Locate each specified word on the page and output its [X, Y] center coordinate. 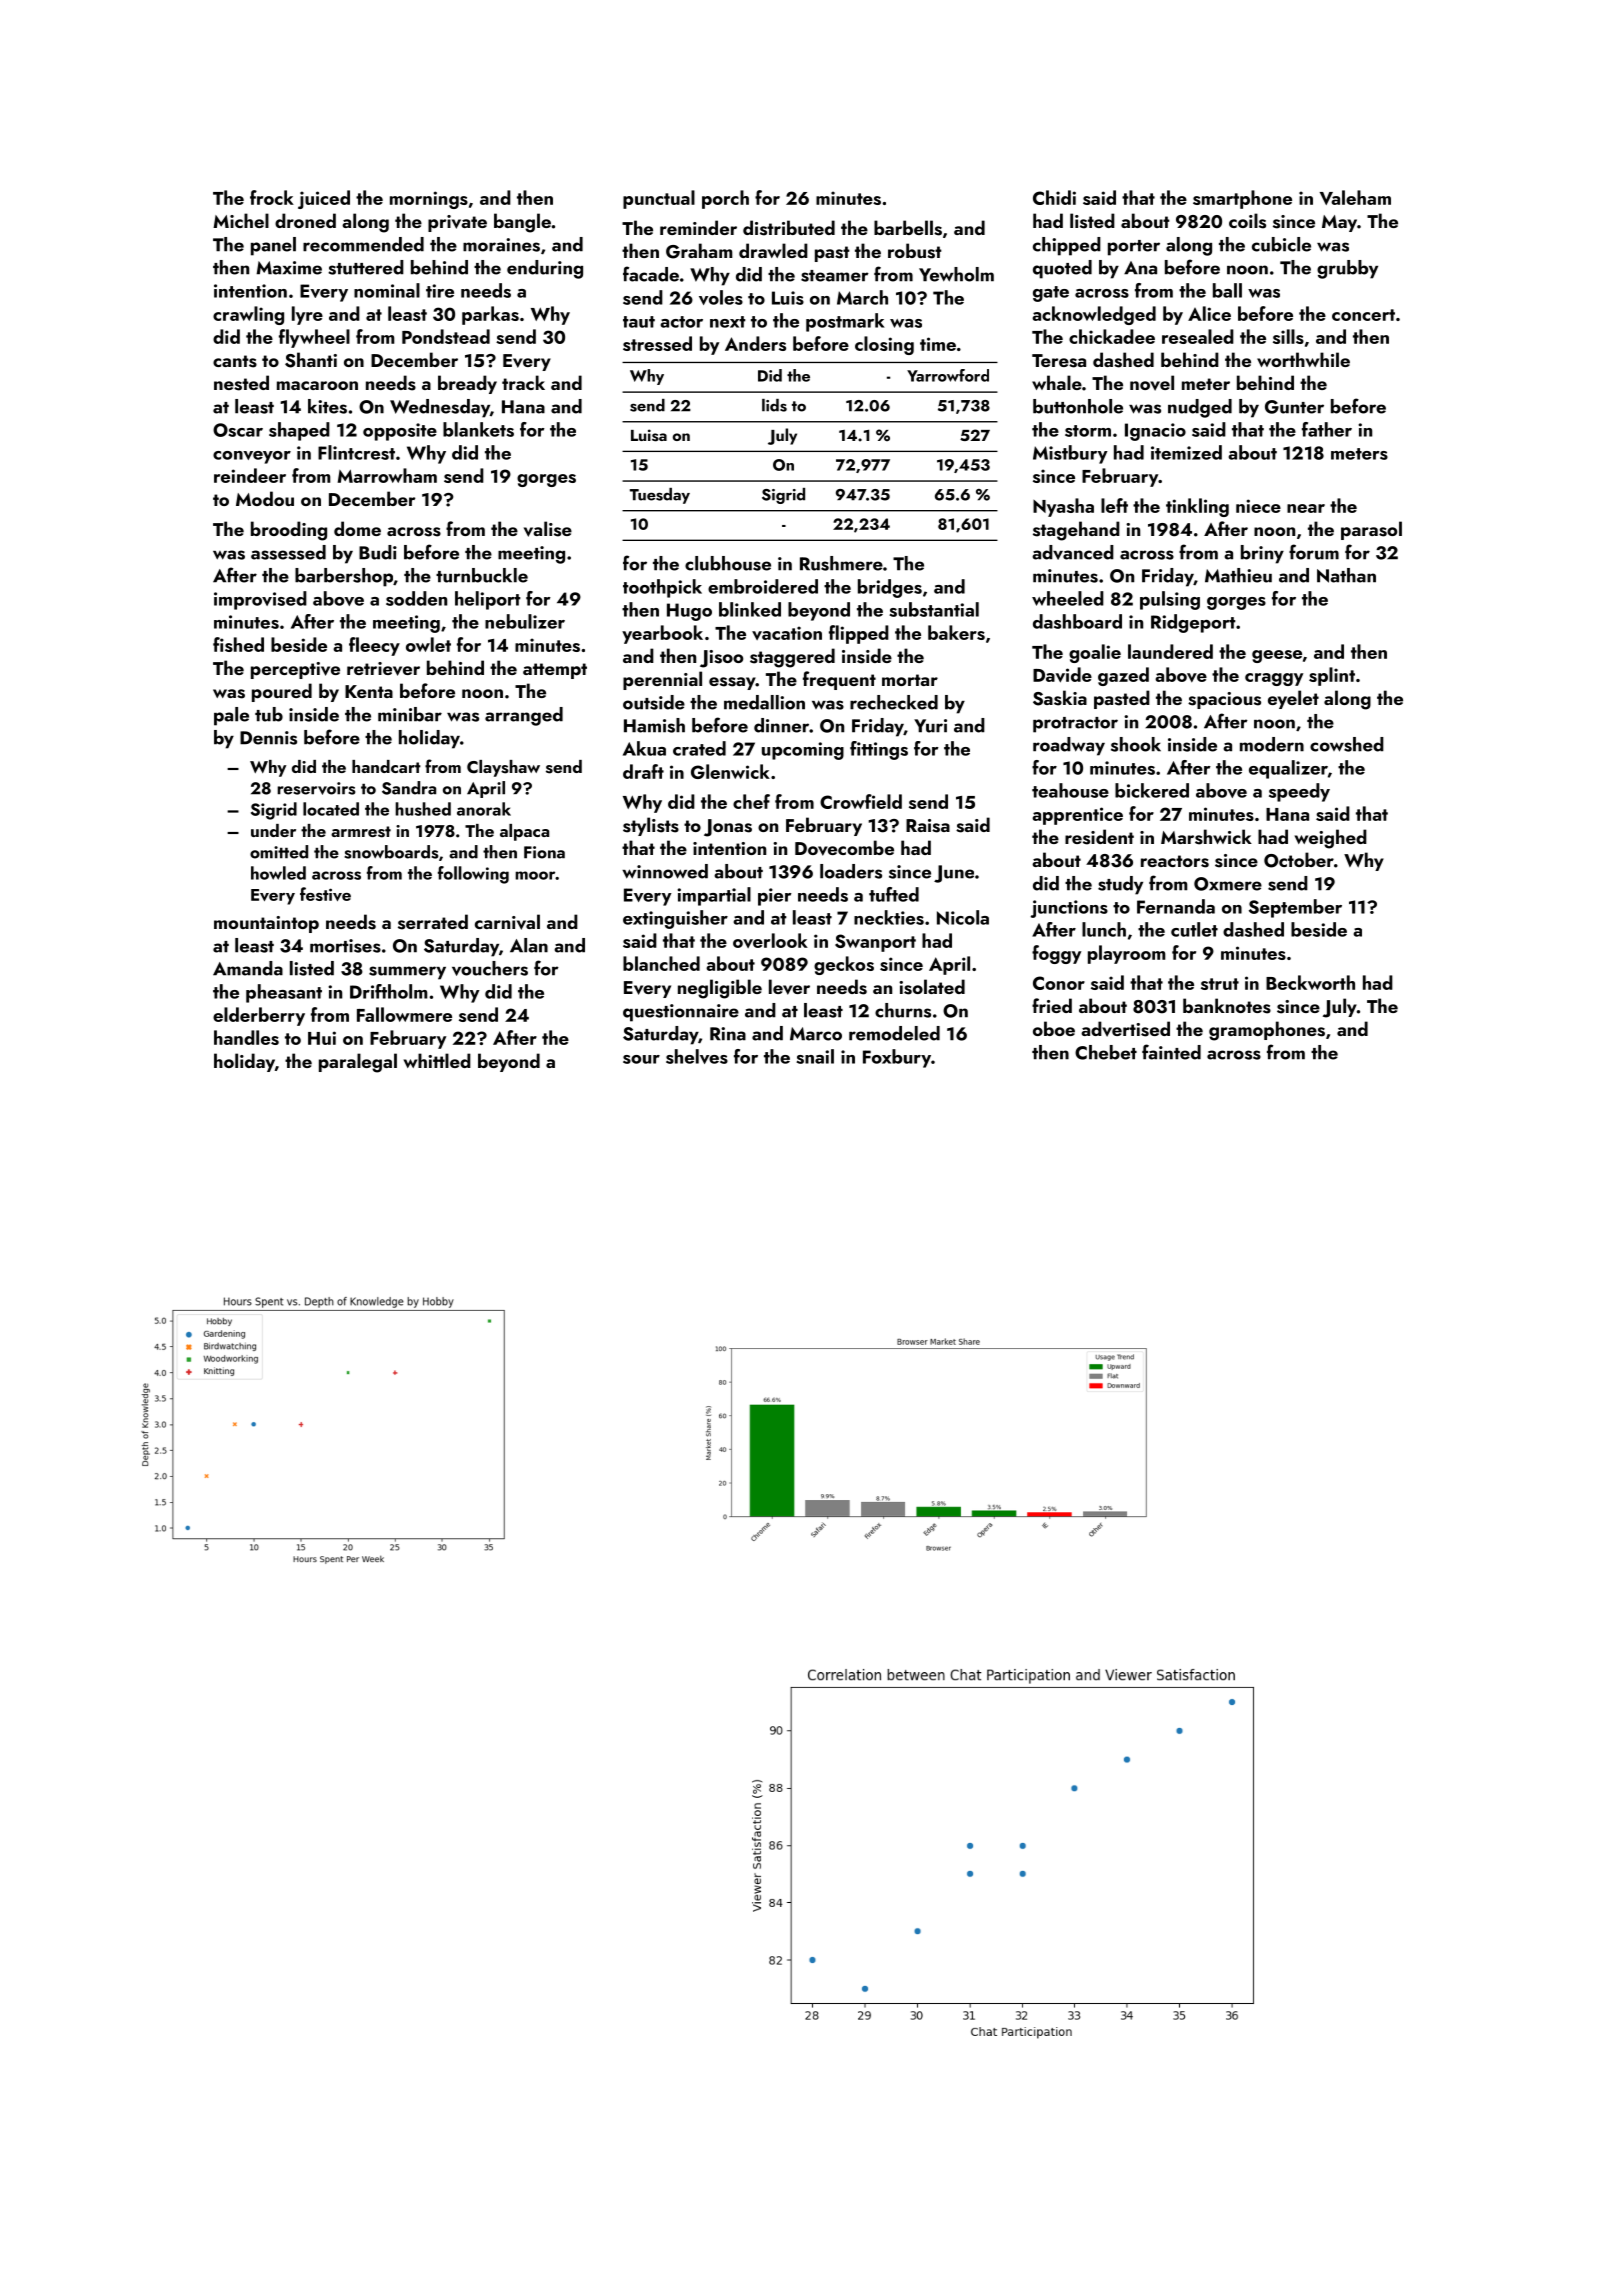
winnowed [665, 871]
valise [548, 529]
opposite [400, 432]
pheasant [284, 993]
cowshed [1347, 744]
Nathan [1346, 575]
